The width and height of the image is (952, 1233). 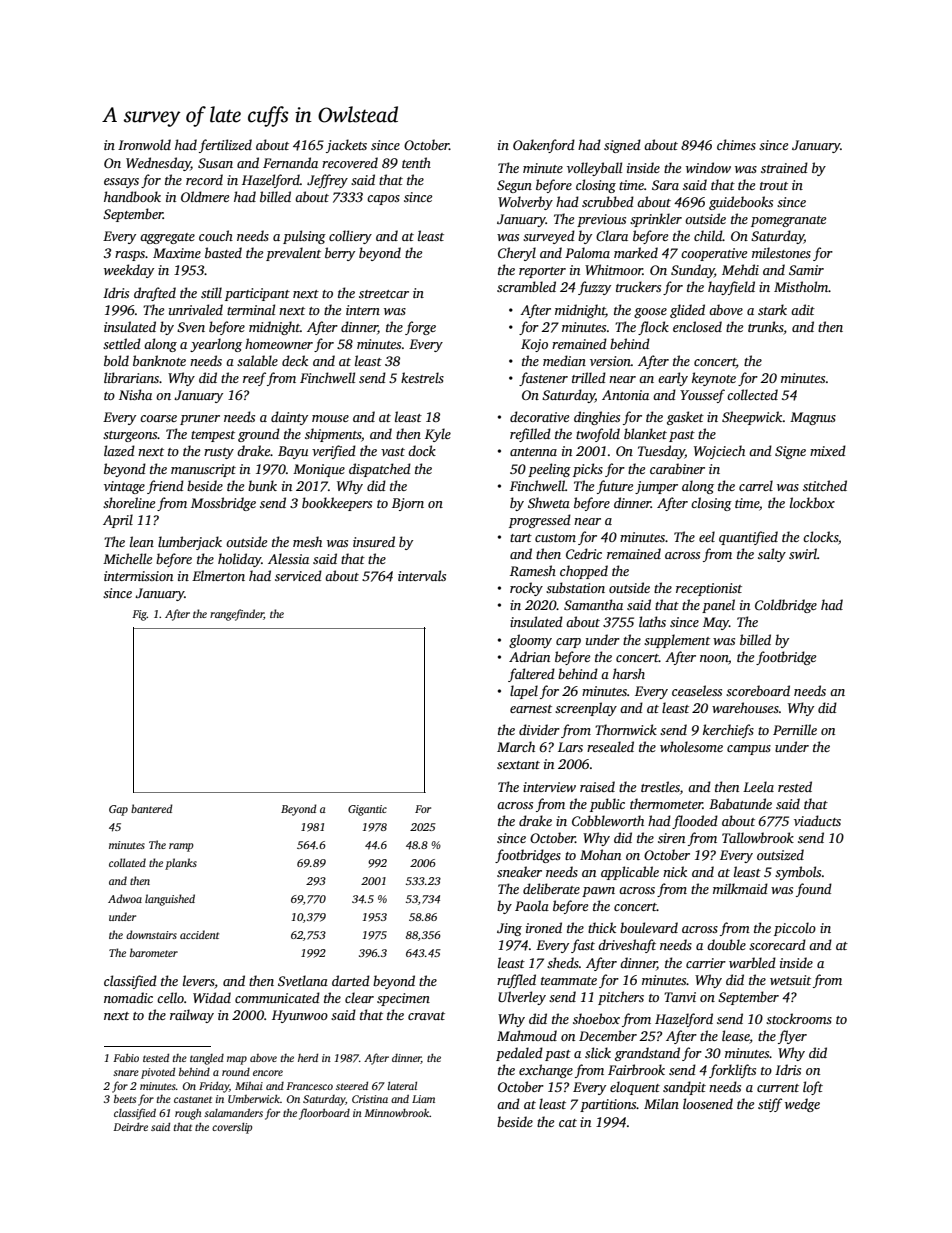 What do you see at coordinates (709, 589) in the image?
I see `receptionist` at bounding box center [709, 589].
